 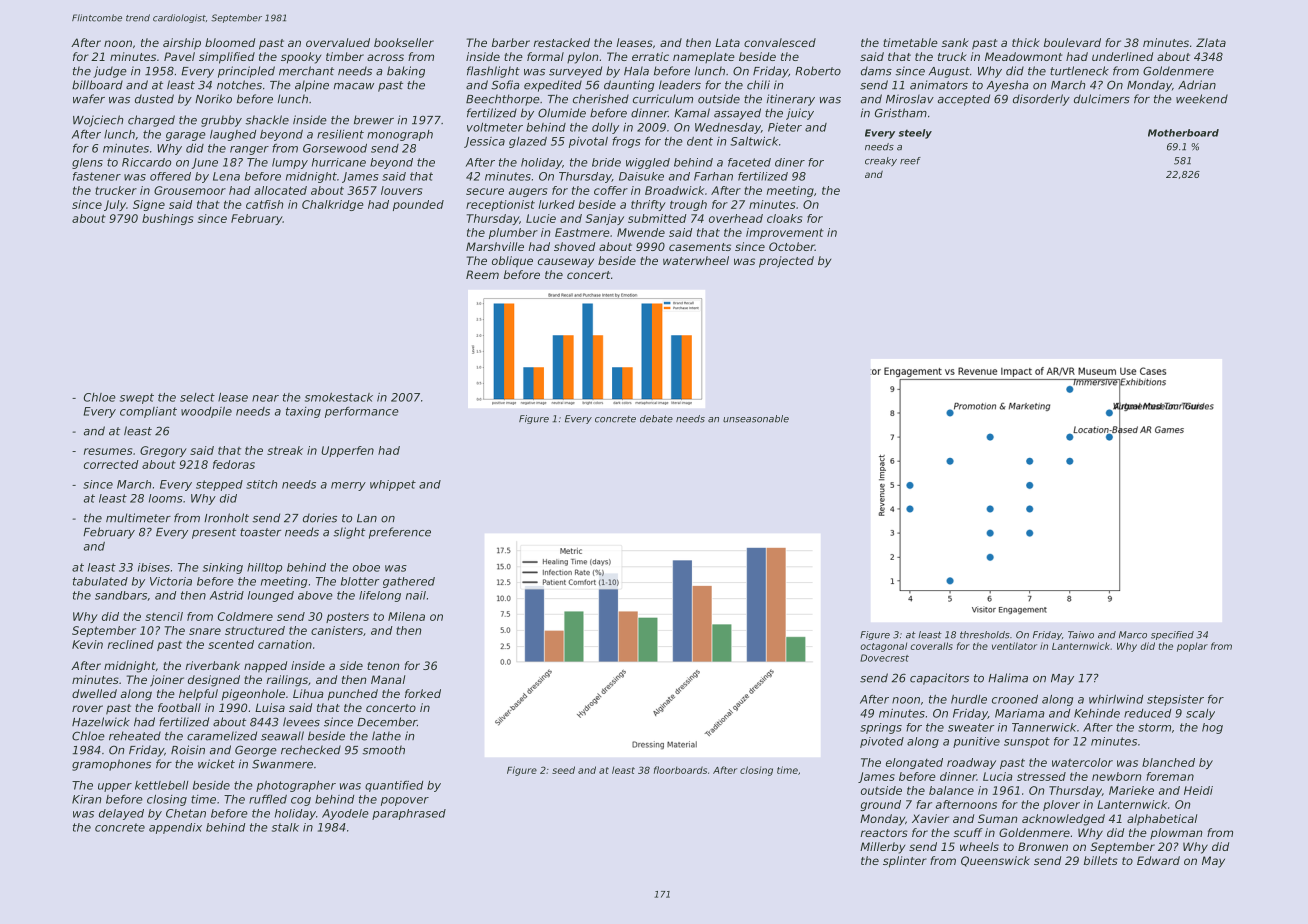 I want to click on Chalkridge, so click(x=333, y=205).
